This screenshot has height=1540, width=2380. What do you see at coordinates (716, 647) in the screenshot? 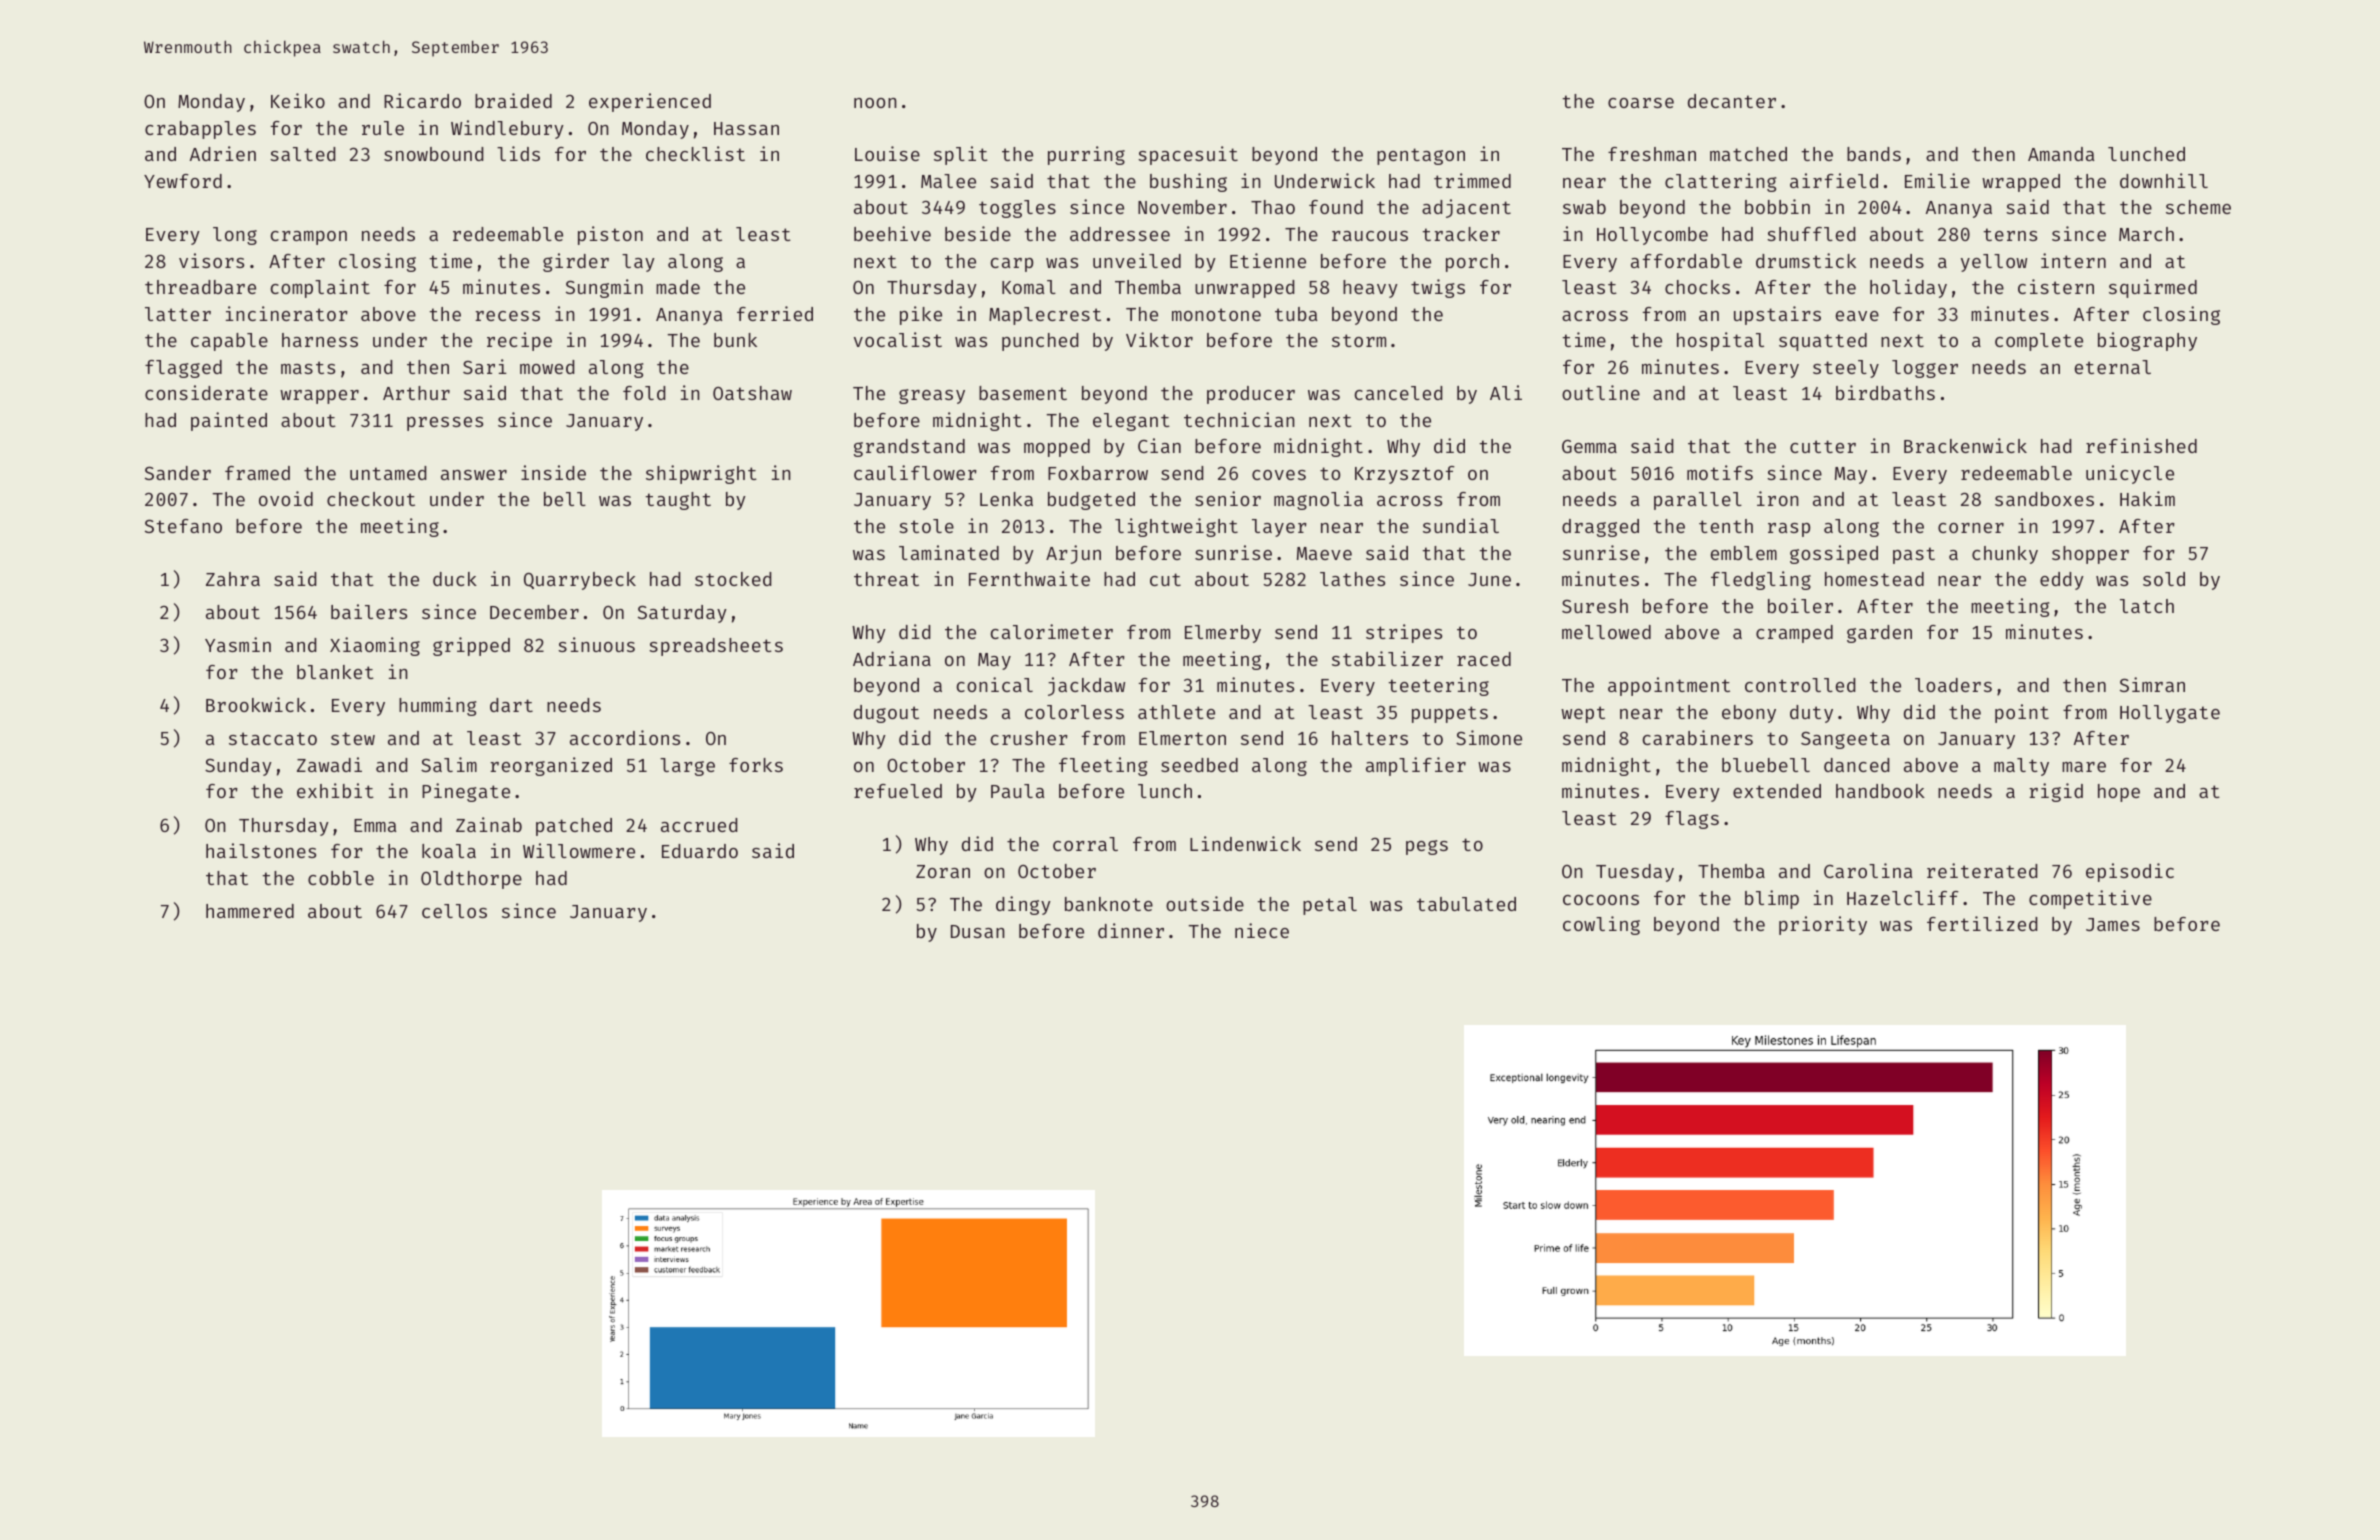
I see `spreadsheets` at bounding box center [716, 647].
